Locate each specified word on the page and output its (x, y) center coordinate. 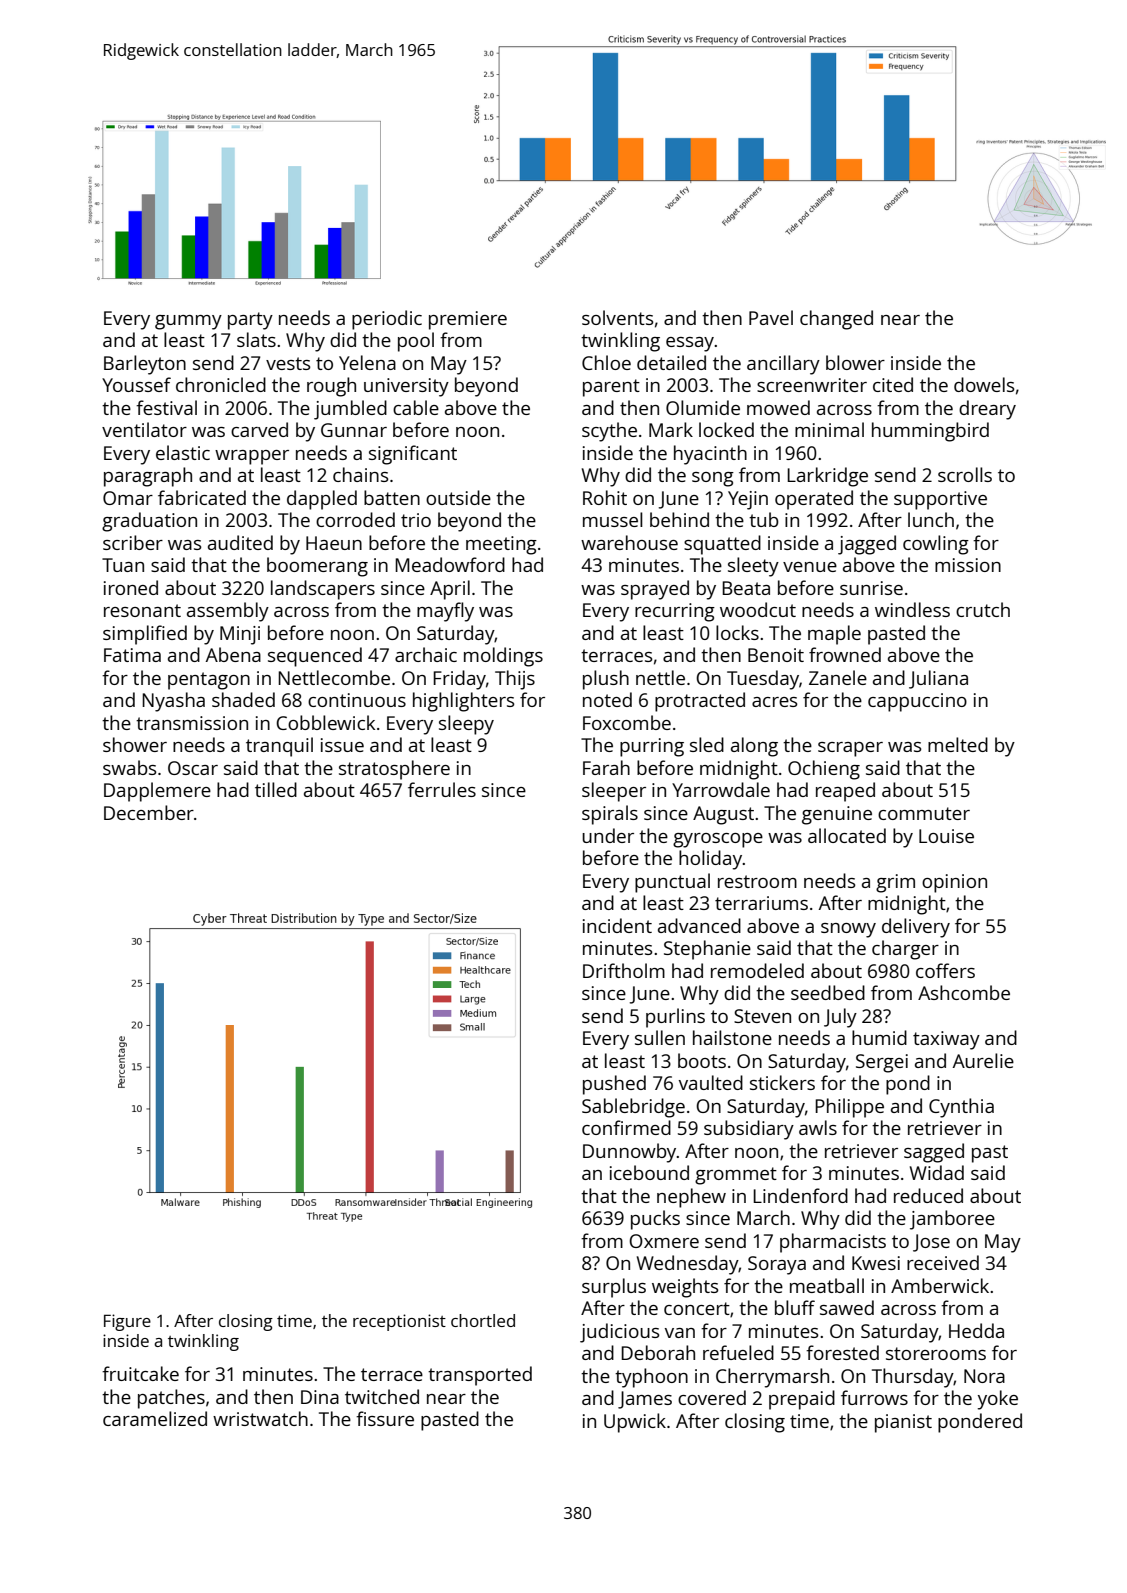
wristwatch (260, 1418)
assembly (228, 612)
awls (818, 1127)
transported (480, 1376)
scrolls (965, 474)
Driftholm (624, 970)
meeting (501, 545)
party (250, 321)
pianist (903, 1423)
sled (707, 744)
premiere (468, 320)
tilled (276, 789)
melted (958, 744)
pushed (614, 1085)
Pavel (771, 317)
